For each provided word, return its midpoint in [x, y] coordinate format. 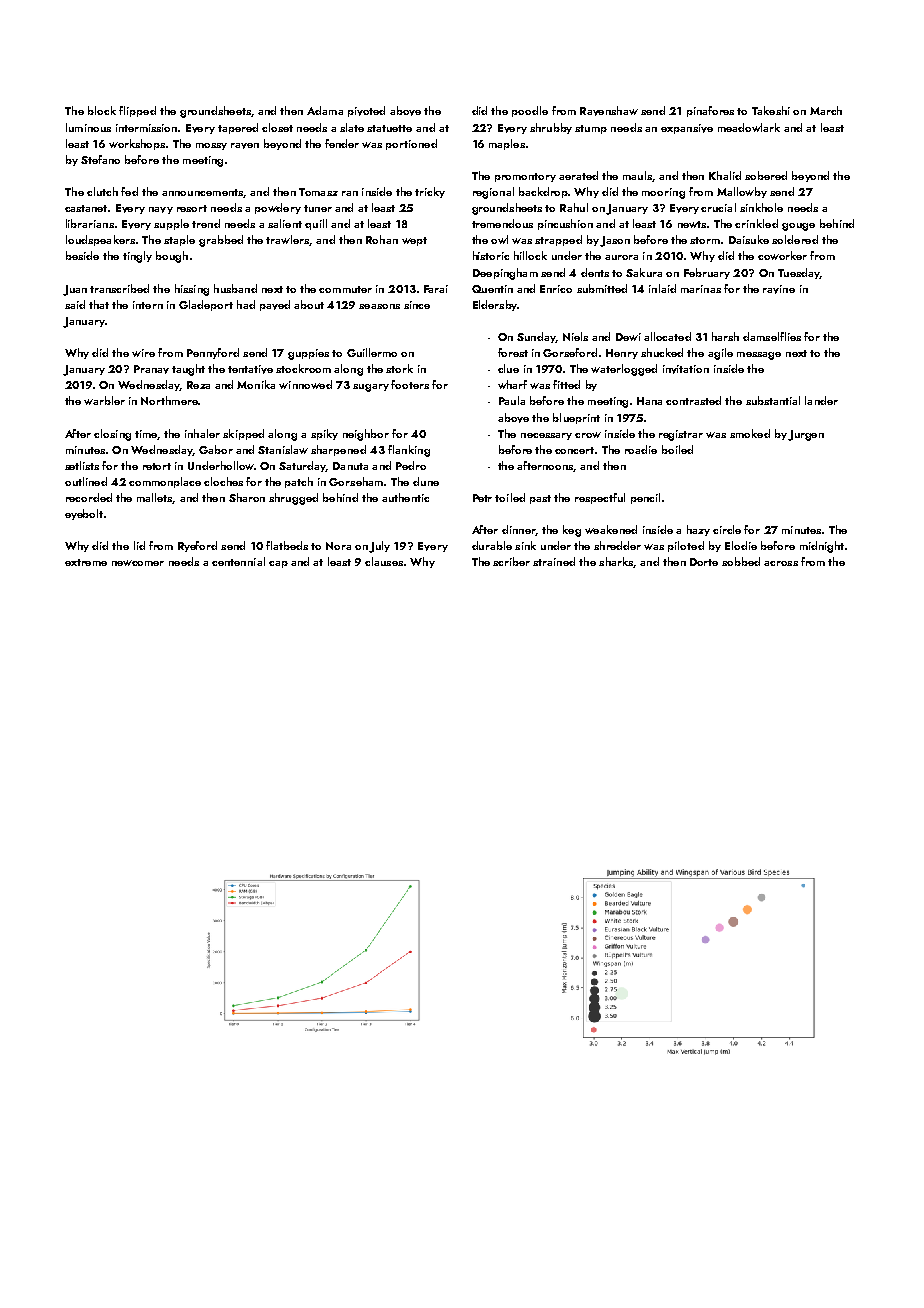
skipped [243, 434]
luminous [88, 127]
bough [172, 257]
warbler [104, 400]
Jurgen [806, 435]
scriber [511, 561]
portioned [411, 144]
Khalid [725, 175]
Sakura [644, 272]
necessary [546, 436]
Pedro [411, 465]
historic [491, 255]
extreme [86, 562]
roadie [641, 449]
